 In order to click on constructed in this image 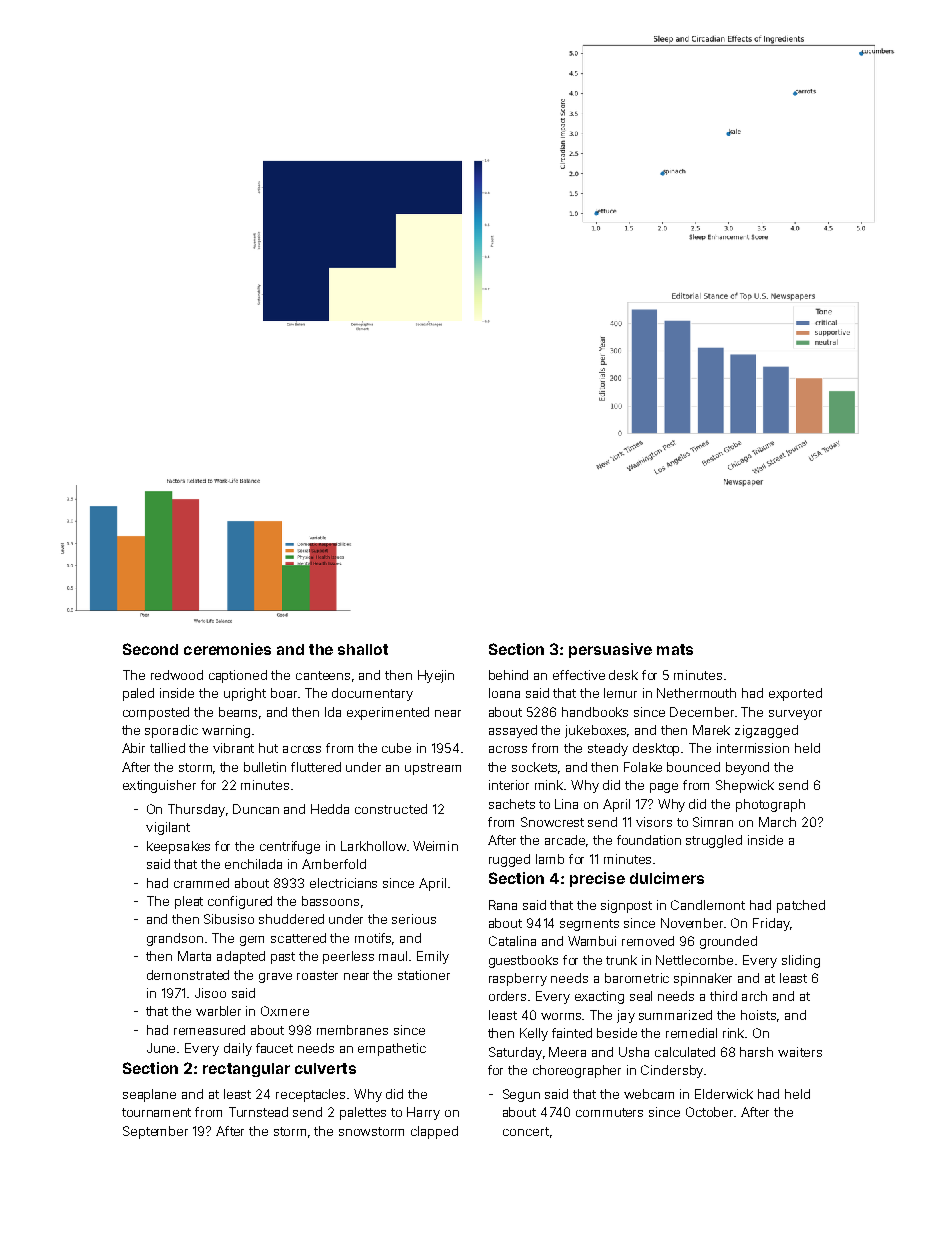, I will do `click(391, 809)`.
